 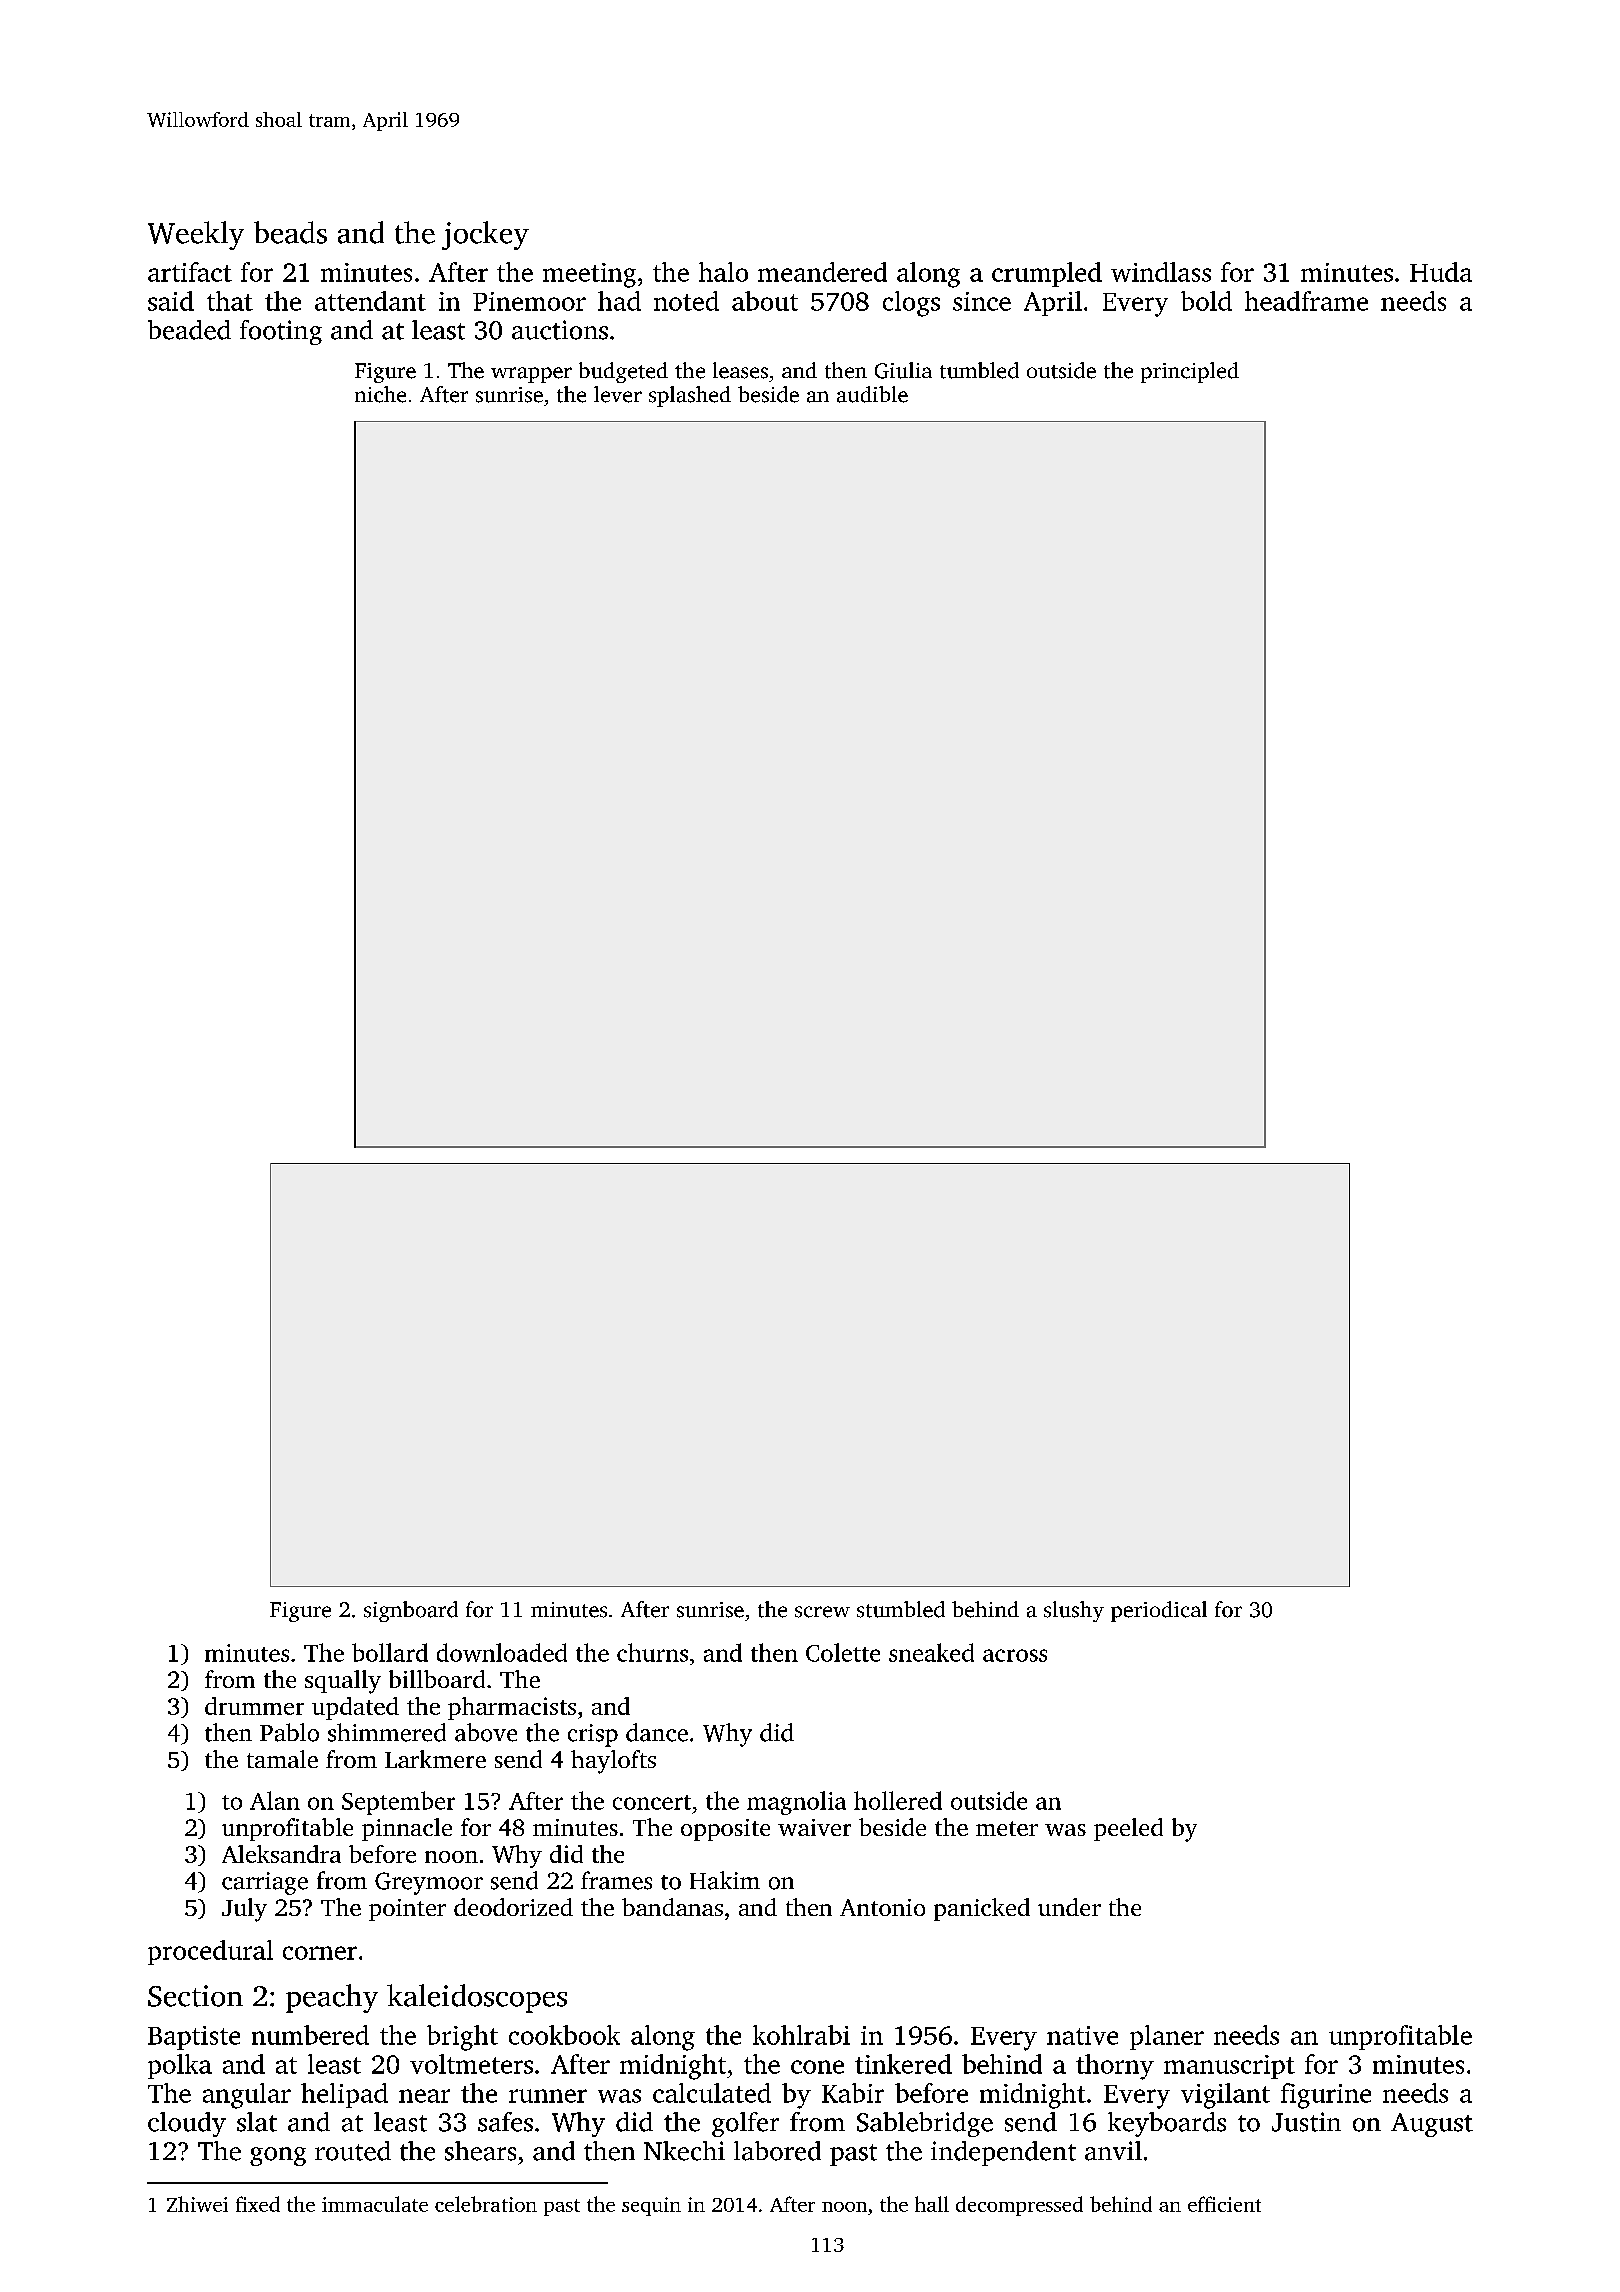 What do you see at coordinates (1306, 301) in the document?
I see `headframe` at bounding box center [1306, 301].
